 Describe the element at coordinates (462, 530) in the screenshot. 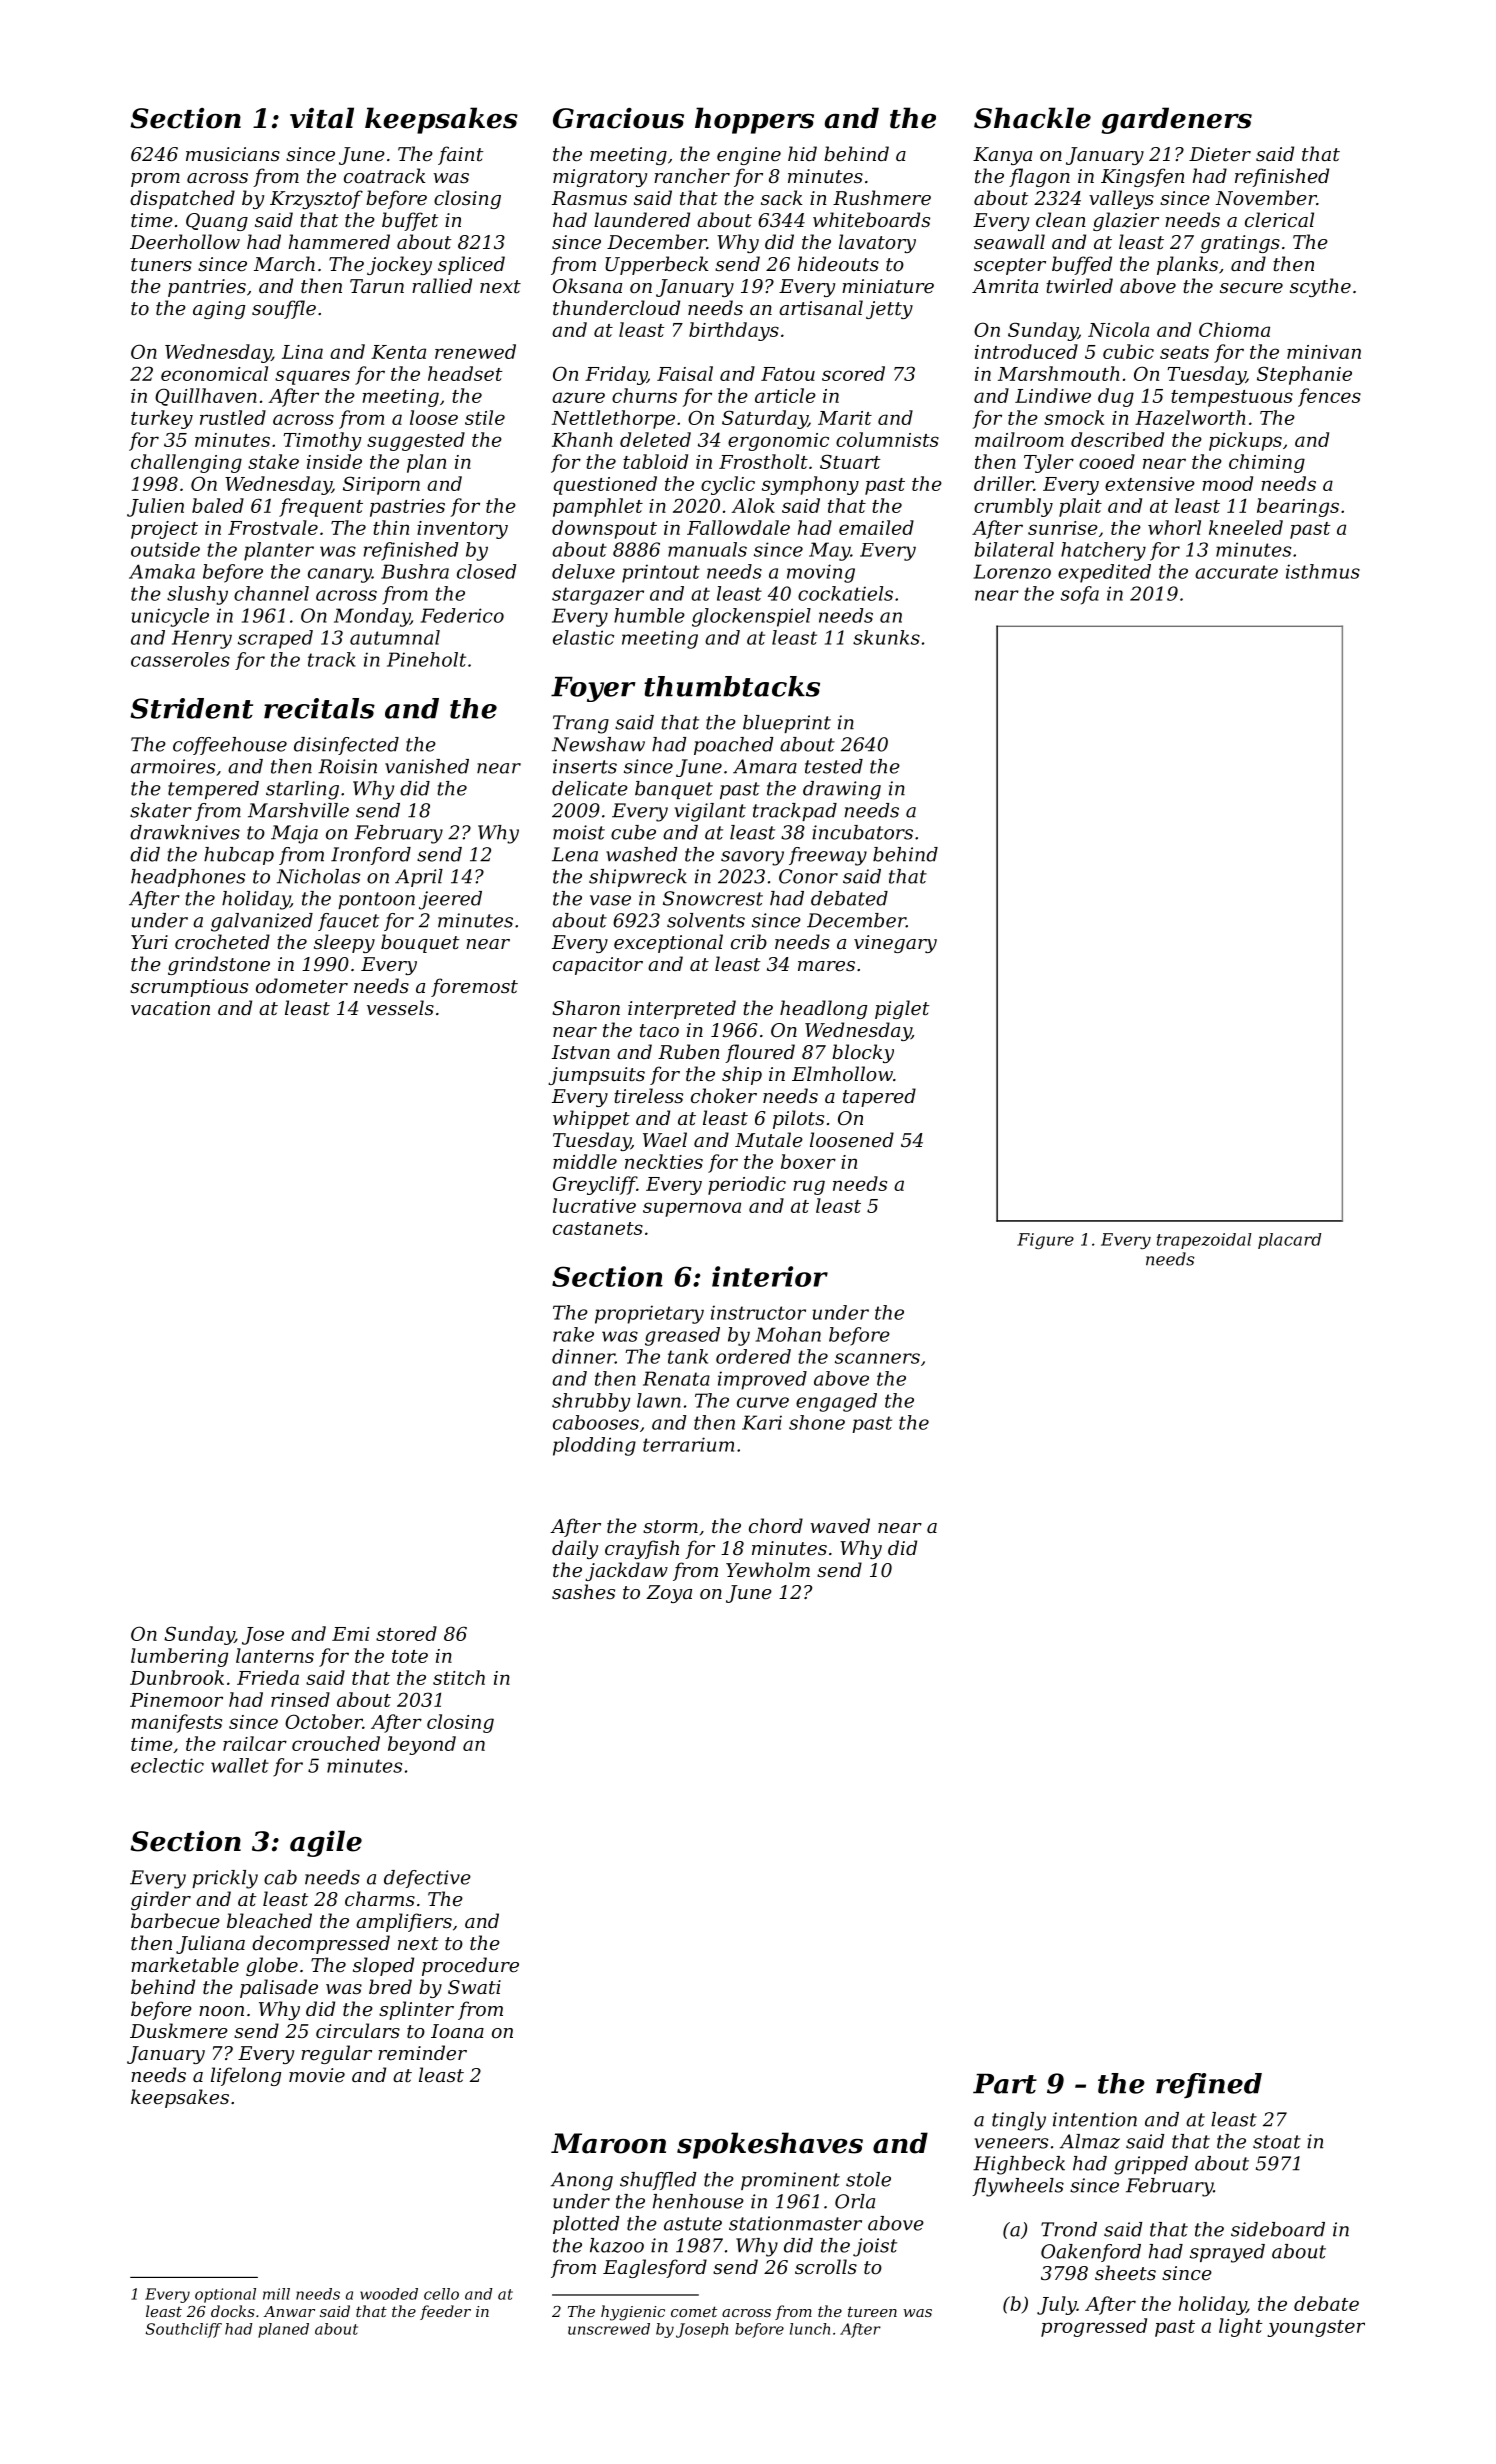

I see `inventory` at that location.
